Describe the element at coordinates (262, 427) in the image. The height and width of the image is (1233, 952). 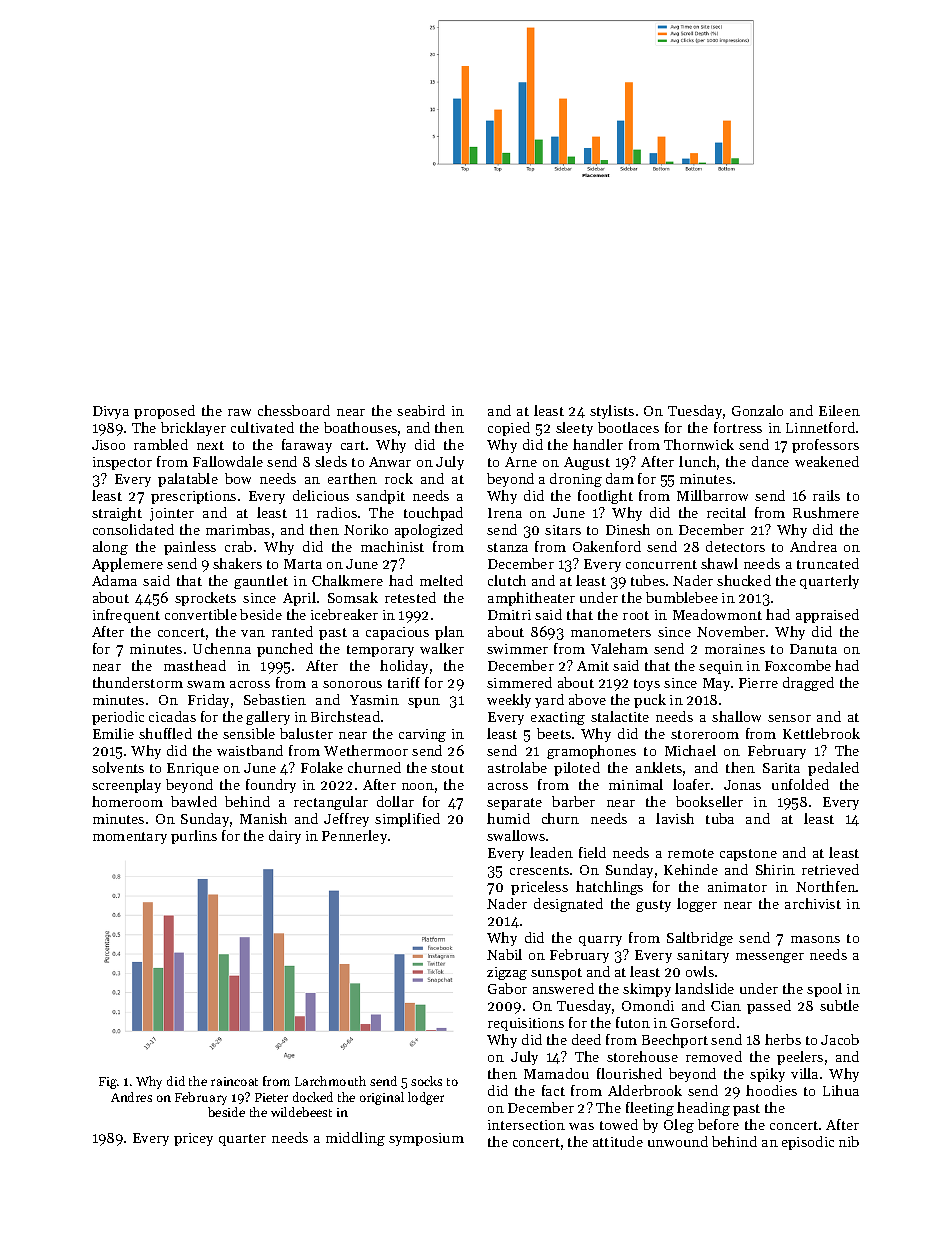
I see `cultivated` at that location.
